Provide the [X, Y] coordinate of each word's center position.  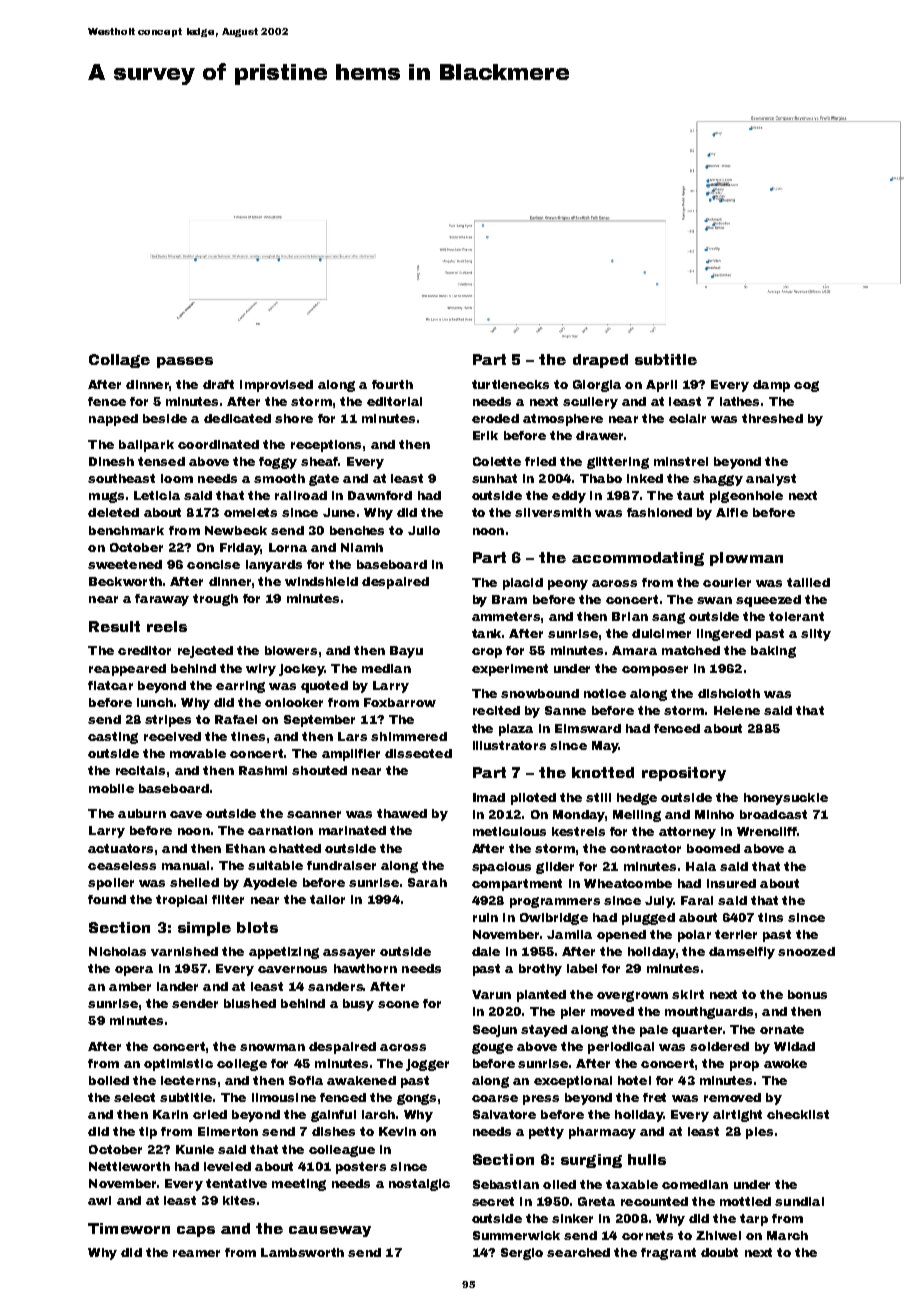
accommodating [638, 559]
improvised [276, 386]
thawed [402, 813]
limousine [284, 1097]
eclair [687, 418]
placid [523, 584]
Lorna [288, 547]
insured [731, 883]
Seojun [495, 1031]
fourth [392, 384]
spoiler [111, 884]
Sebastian [506, 1184]
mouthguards [709, 1013]
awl [99, 1200]
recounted [654, 1201]
